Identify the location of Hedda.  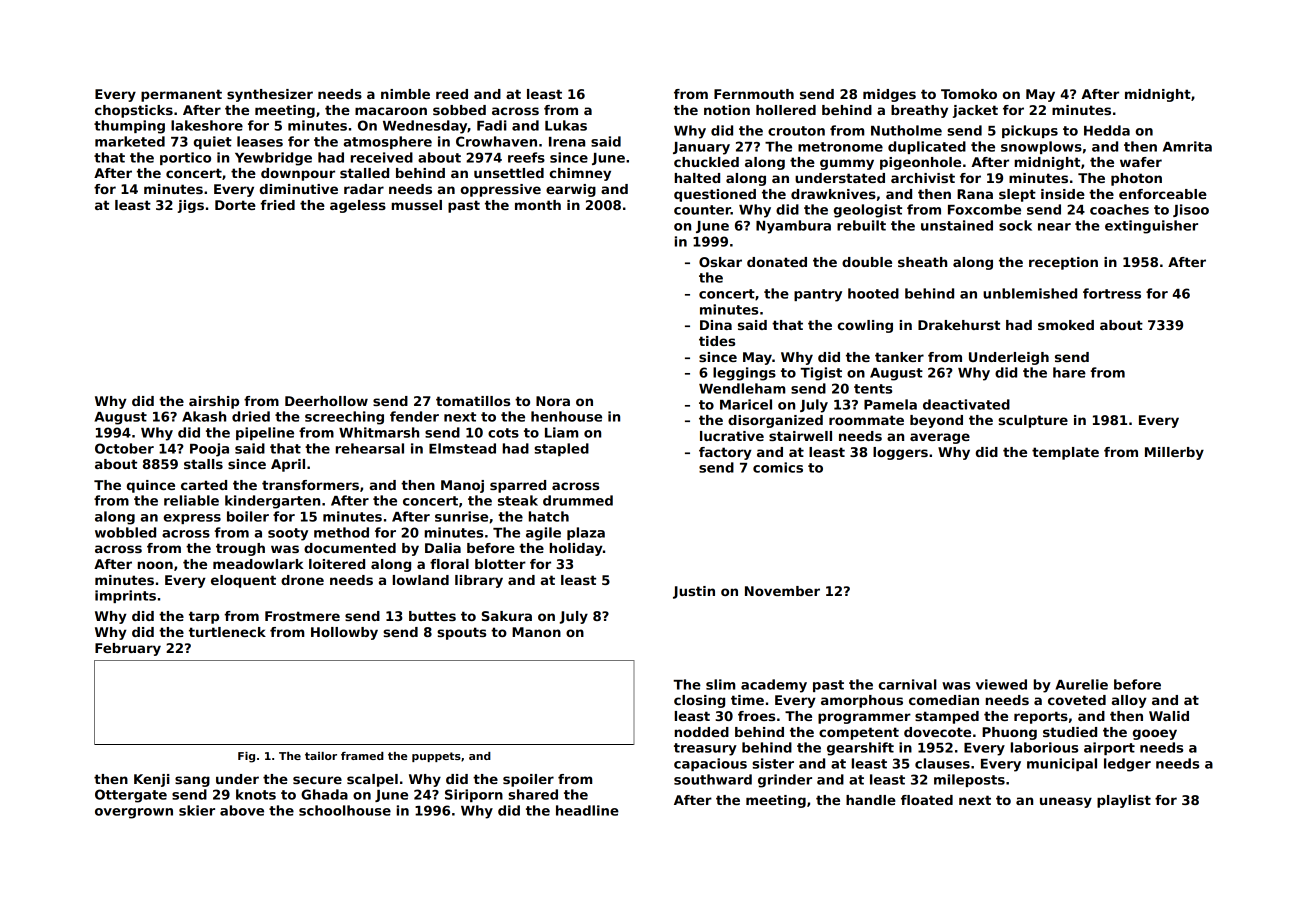
(1107, 130).
